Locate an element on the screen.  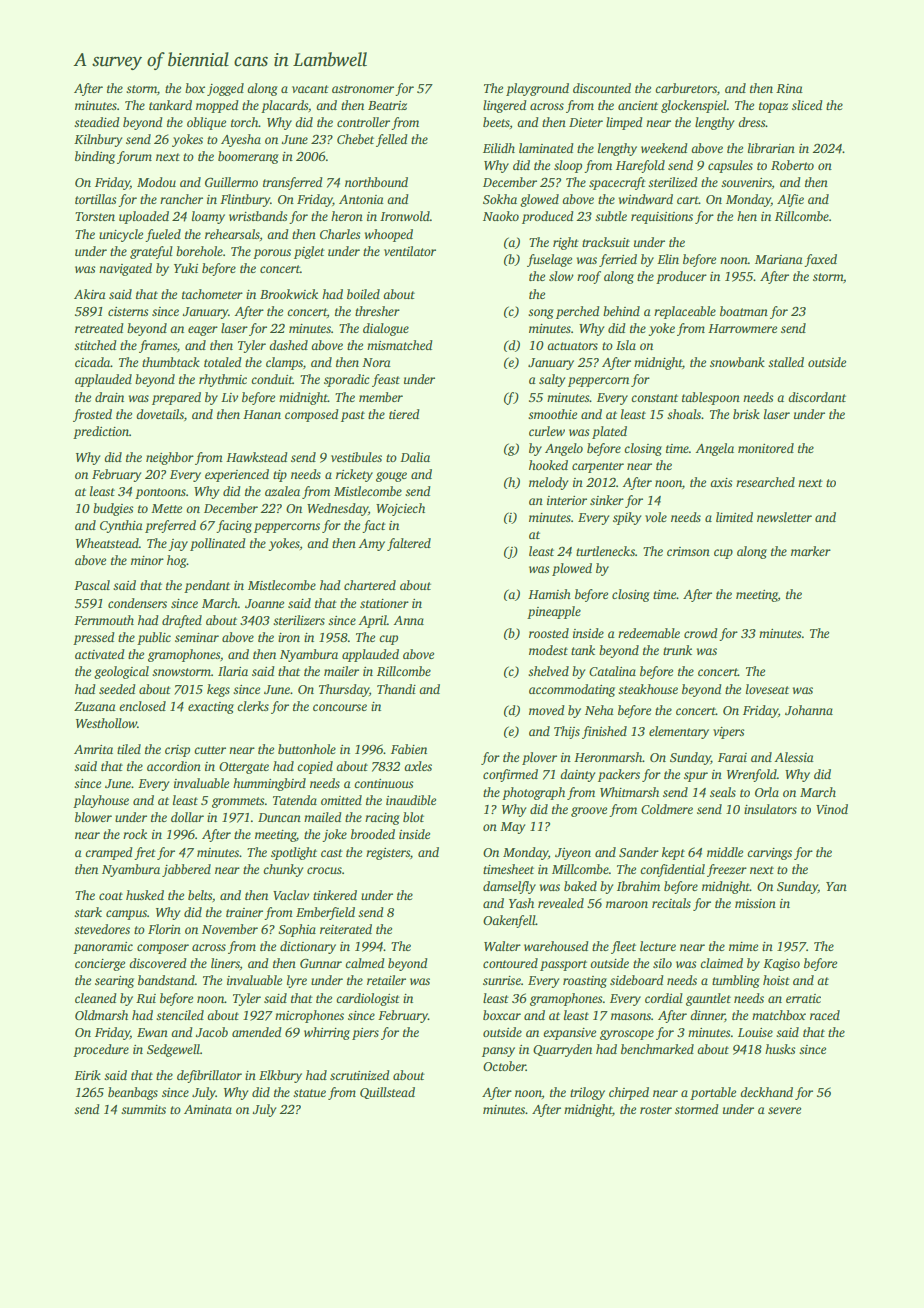
vipers is located at coordinates (728, 733).
